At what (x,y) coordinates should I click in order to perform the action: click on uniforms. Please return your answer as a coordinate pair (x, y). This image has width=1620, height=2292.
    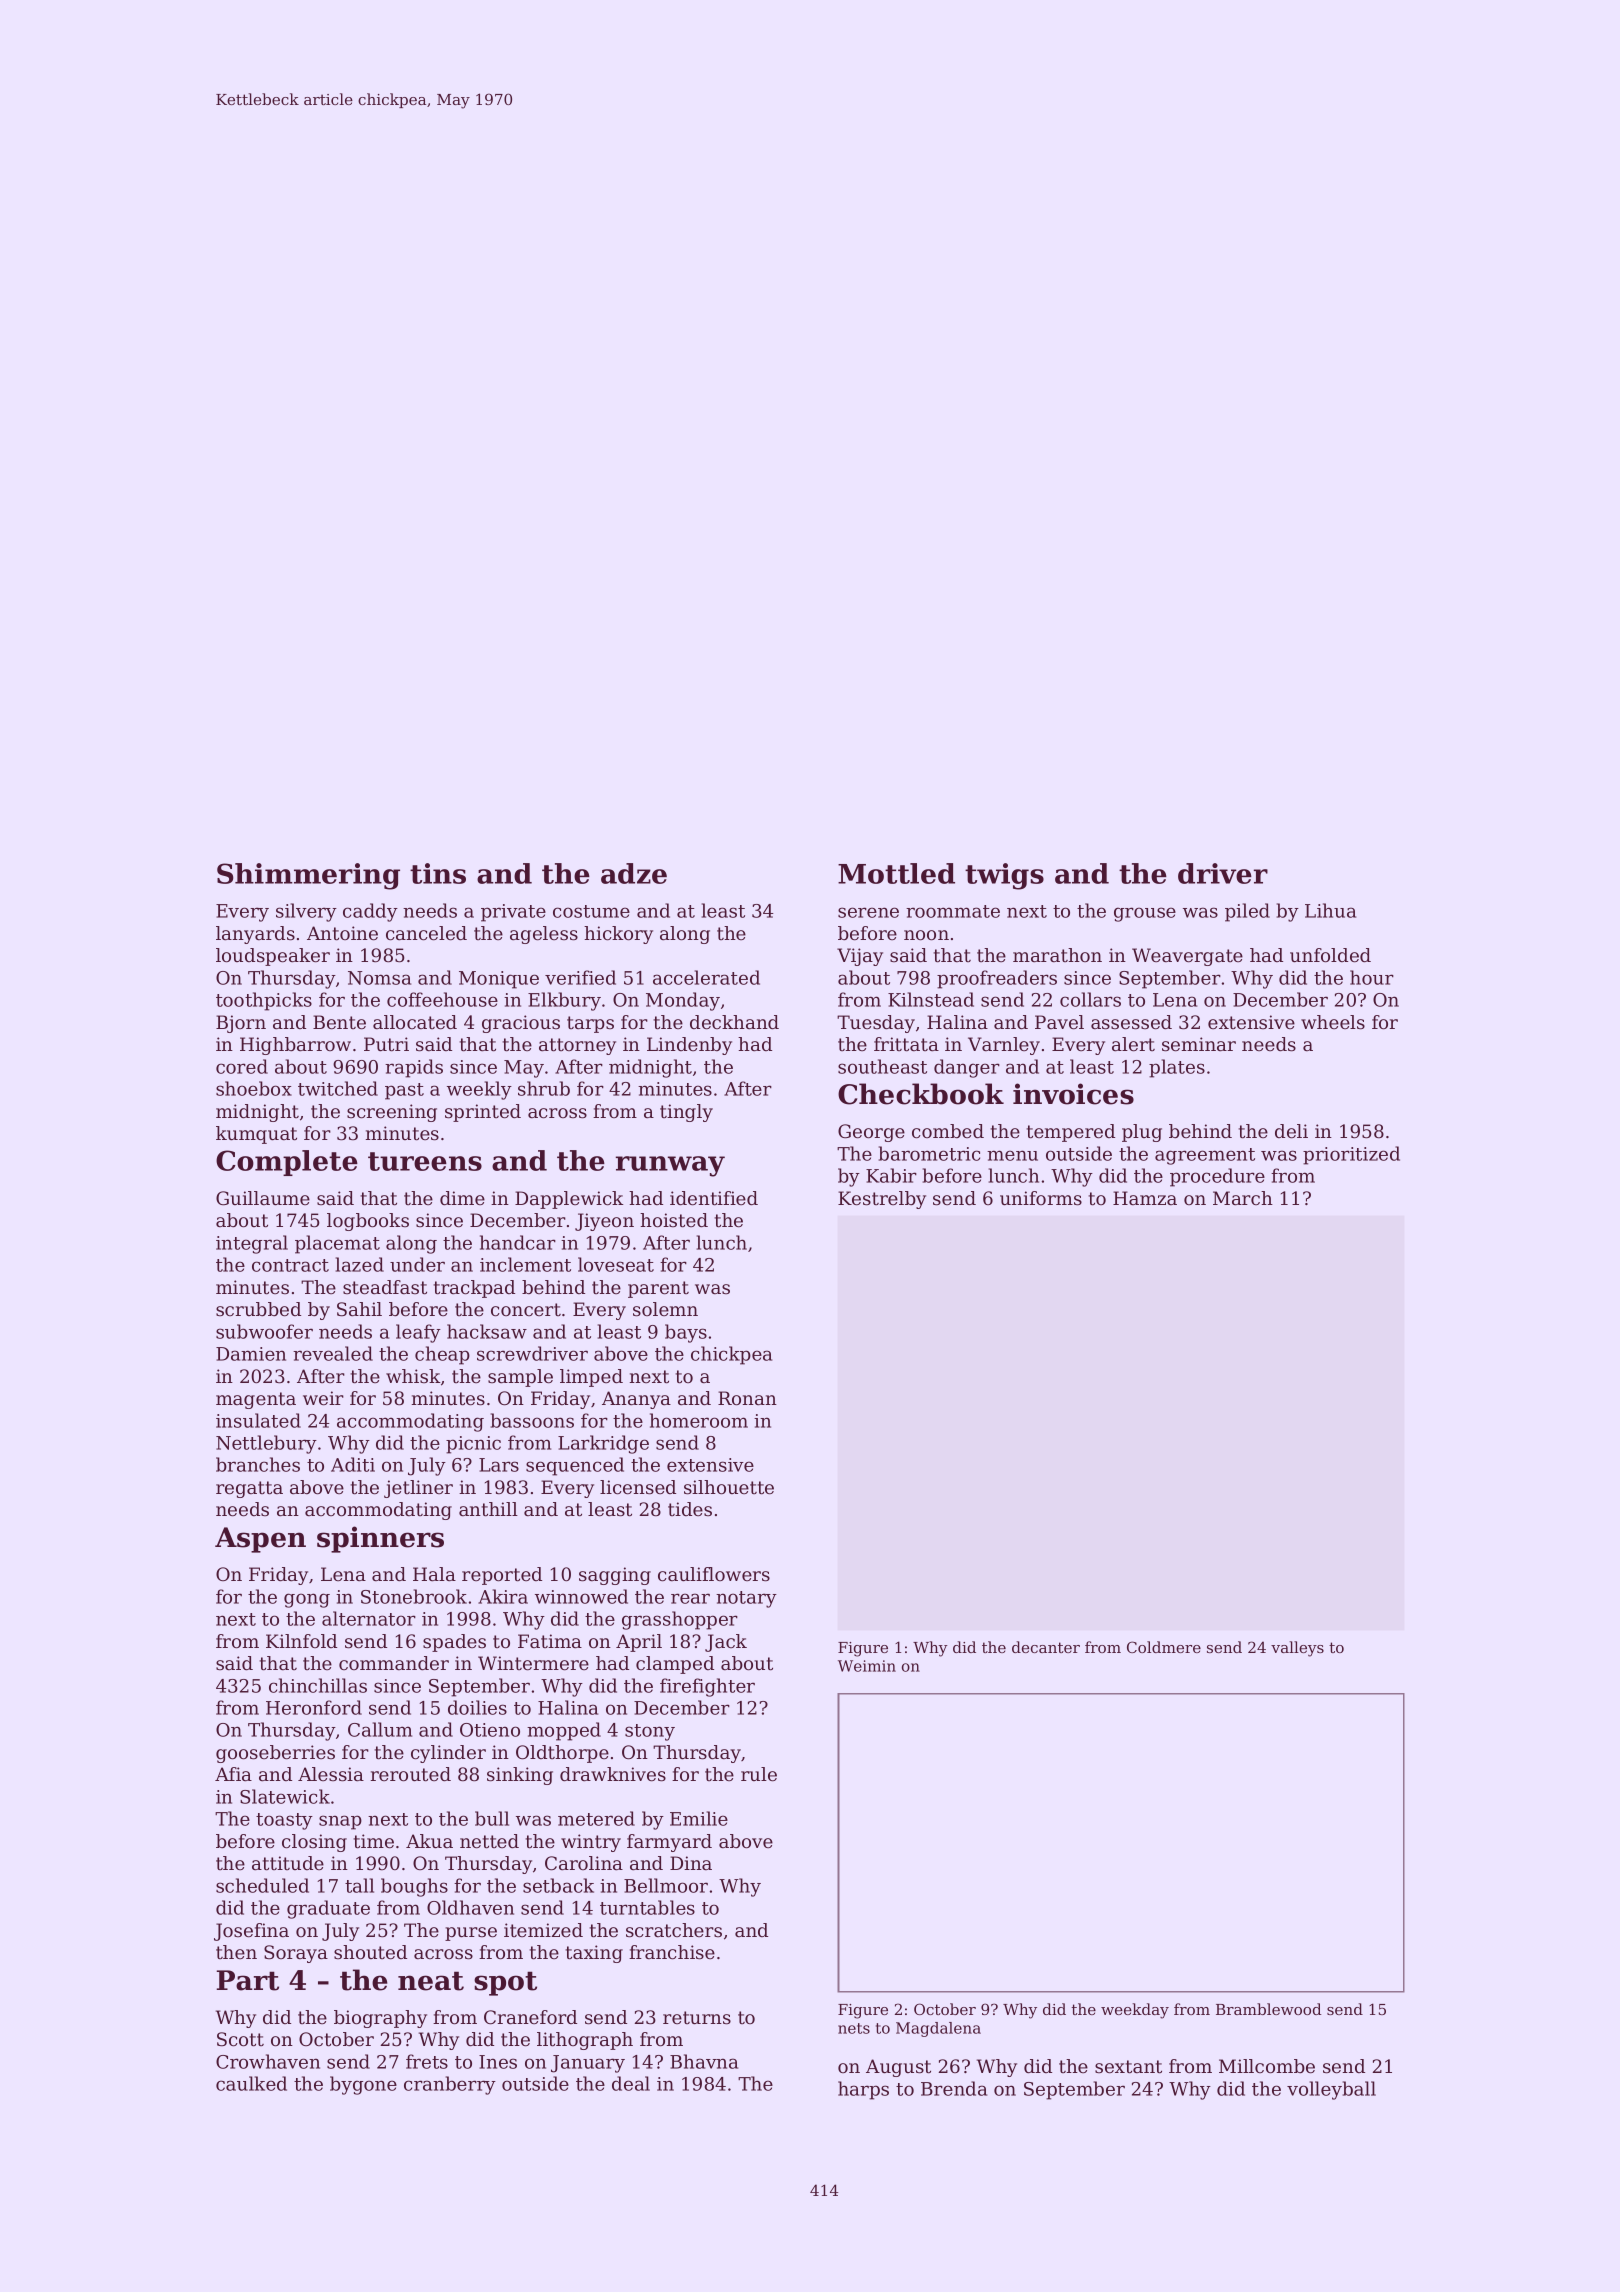
    Looking at the image, I should click on (1041, 1198).
